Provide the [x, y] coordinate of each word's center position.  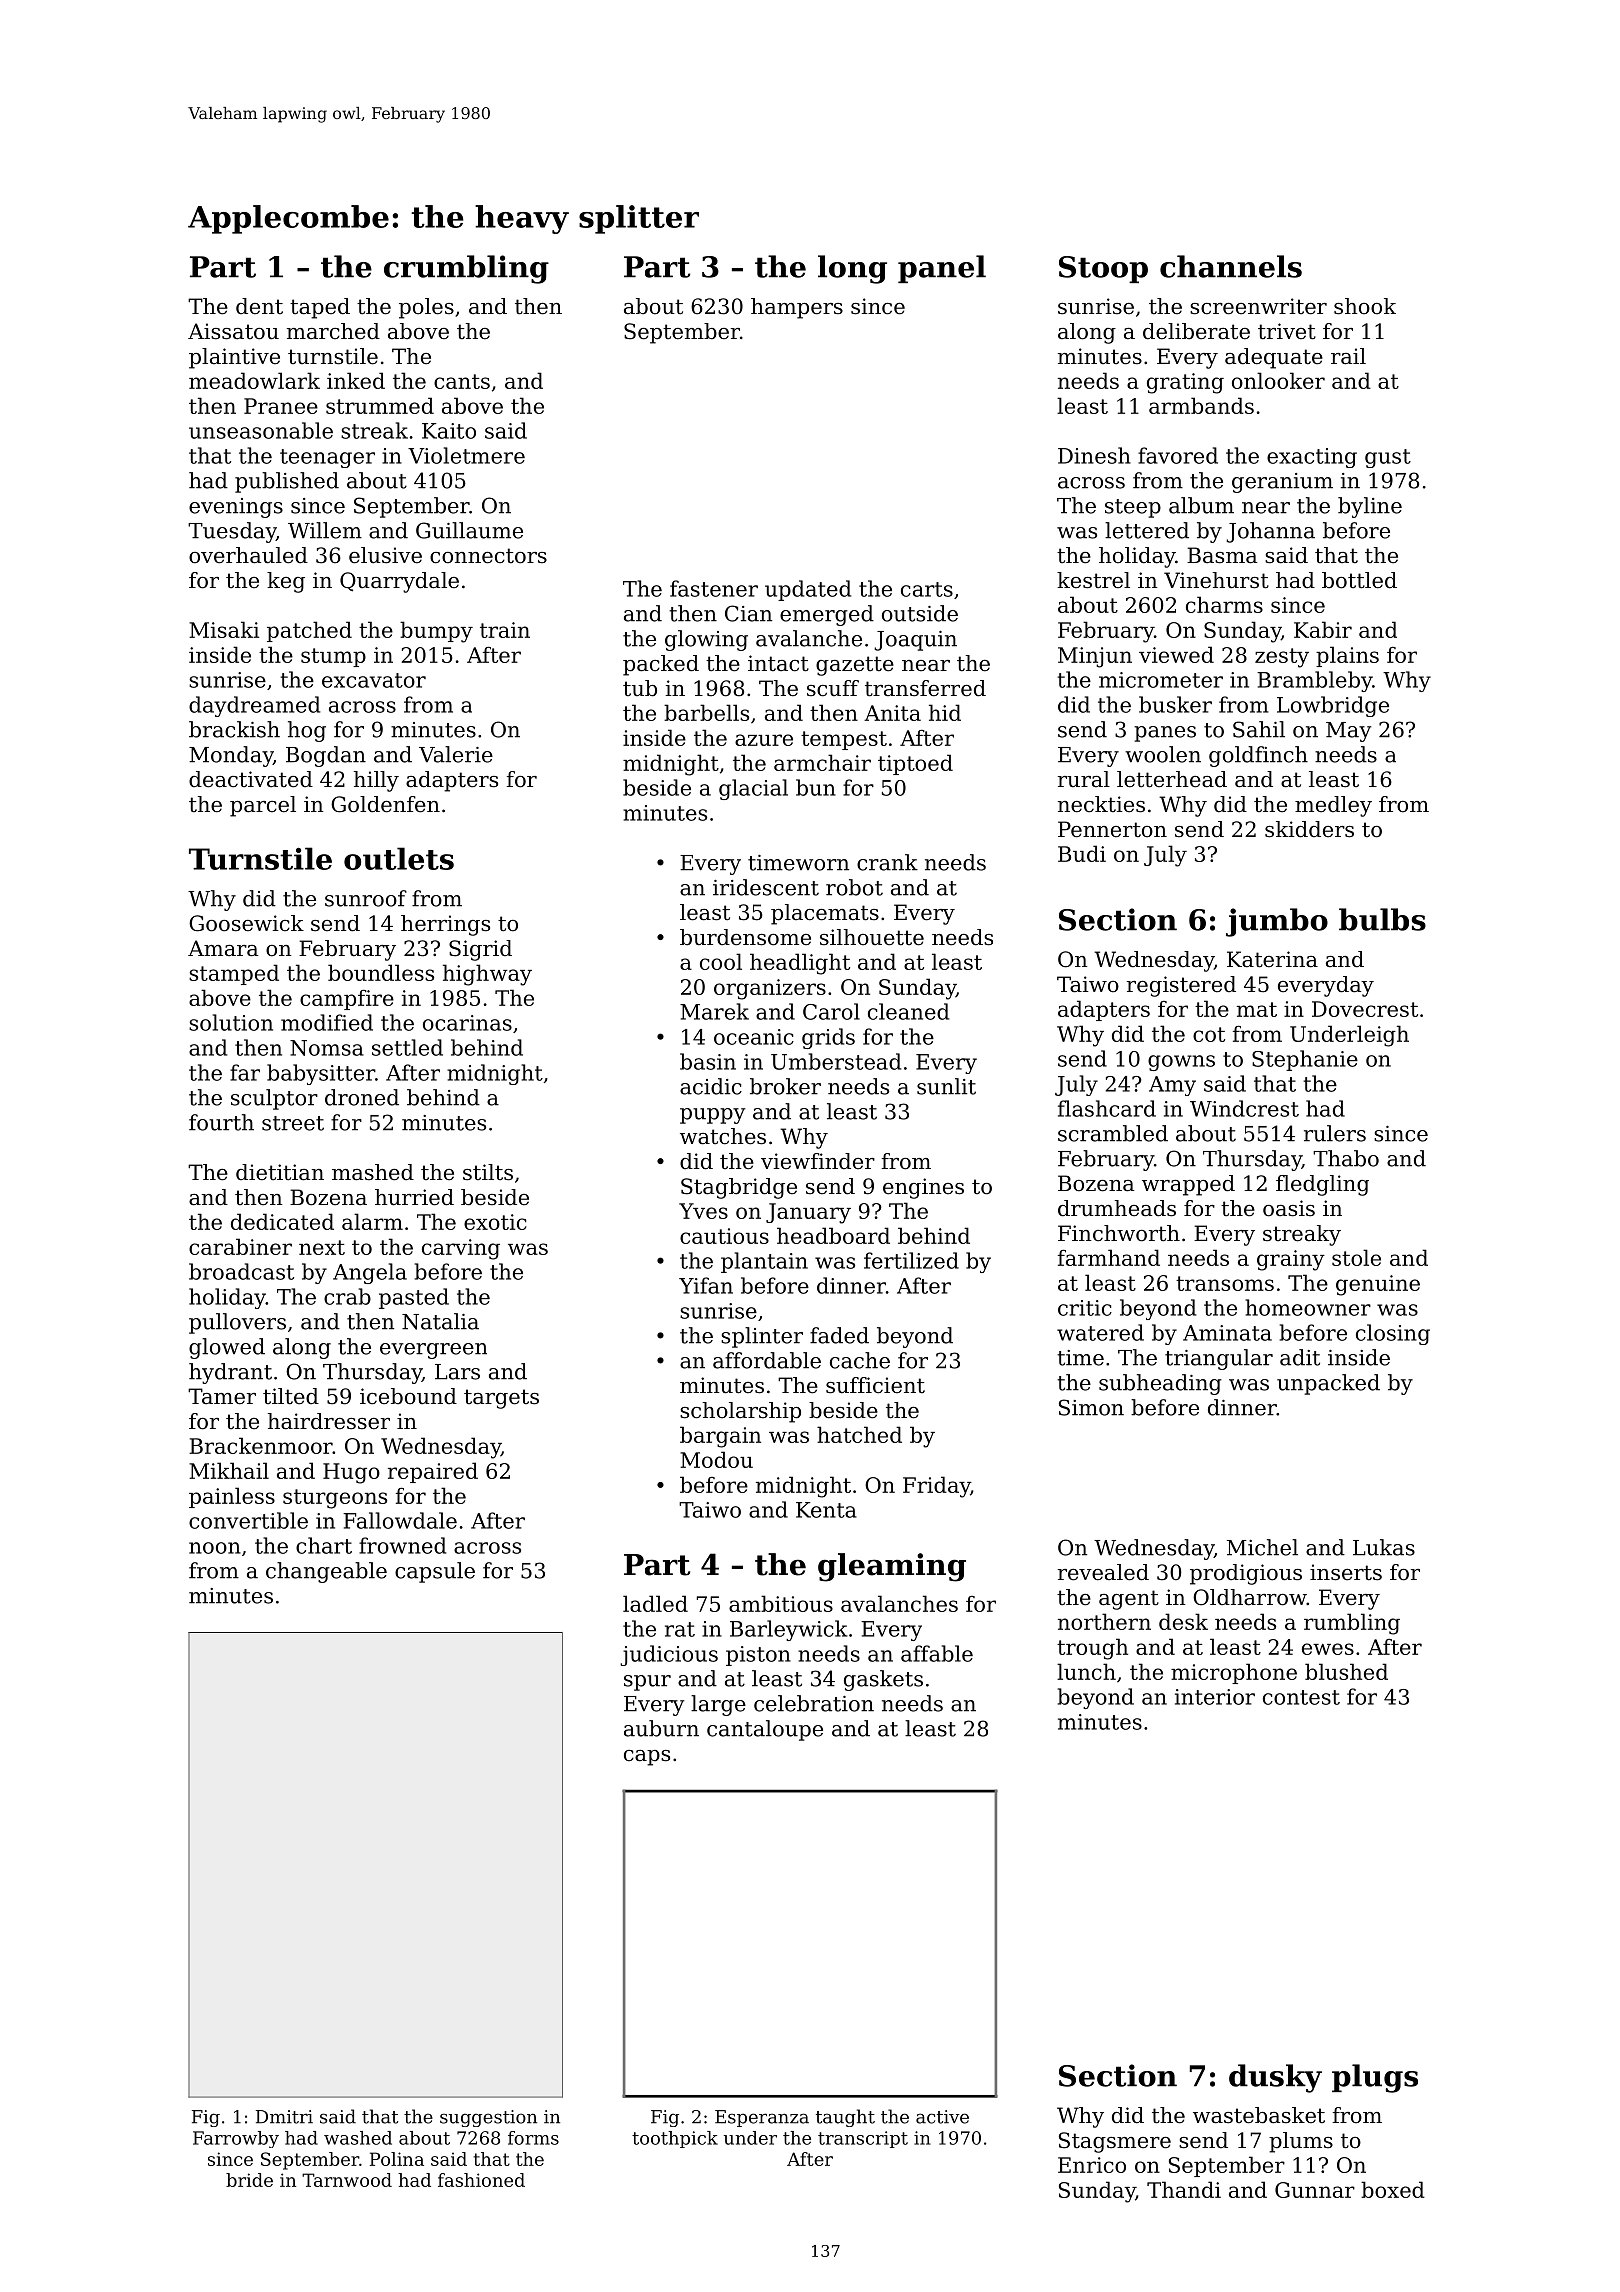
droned [362, 1097]
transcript [863, 2139]
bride [249, 2180]
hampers [797, 308]
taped [320, 308]
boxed [1393, 2189]
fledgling [1322, 1185]
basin [708, 1061]
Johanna [1270, 532]
